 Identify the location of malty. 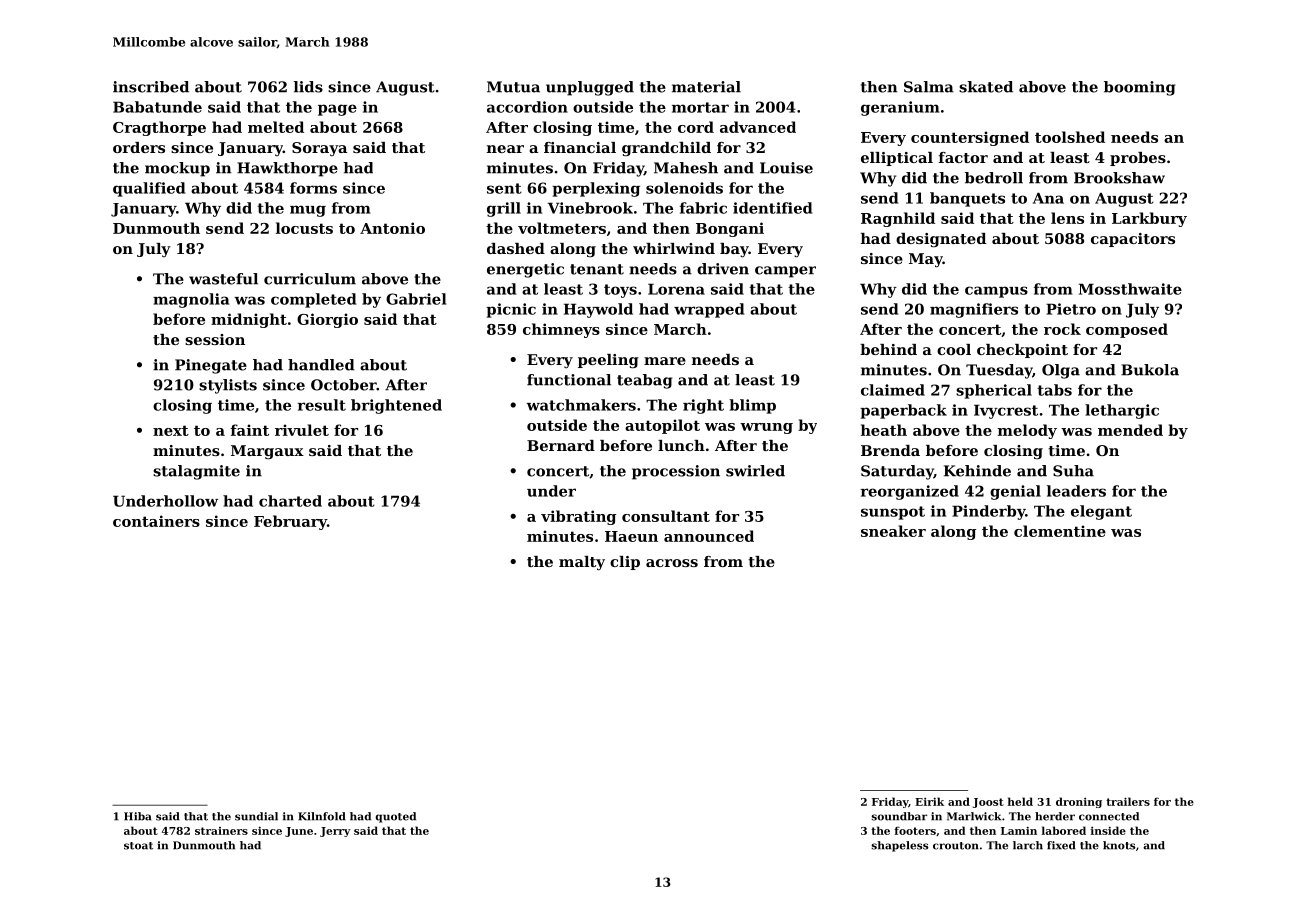
(582, 563).
